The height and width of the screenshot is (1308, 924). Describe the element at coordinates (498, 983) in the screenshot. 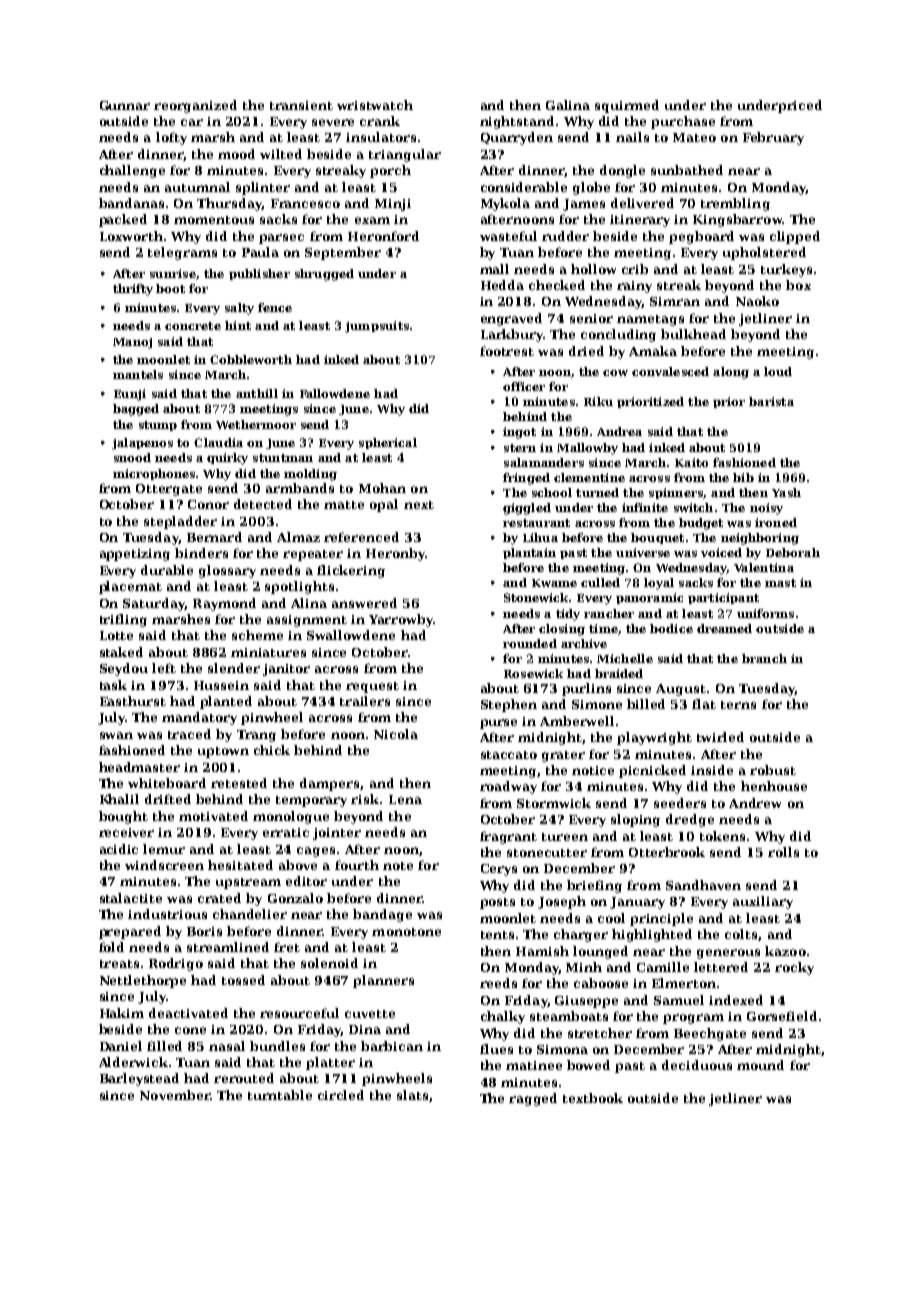

I see `reeds` at that location.
